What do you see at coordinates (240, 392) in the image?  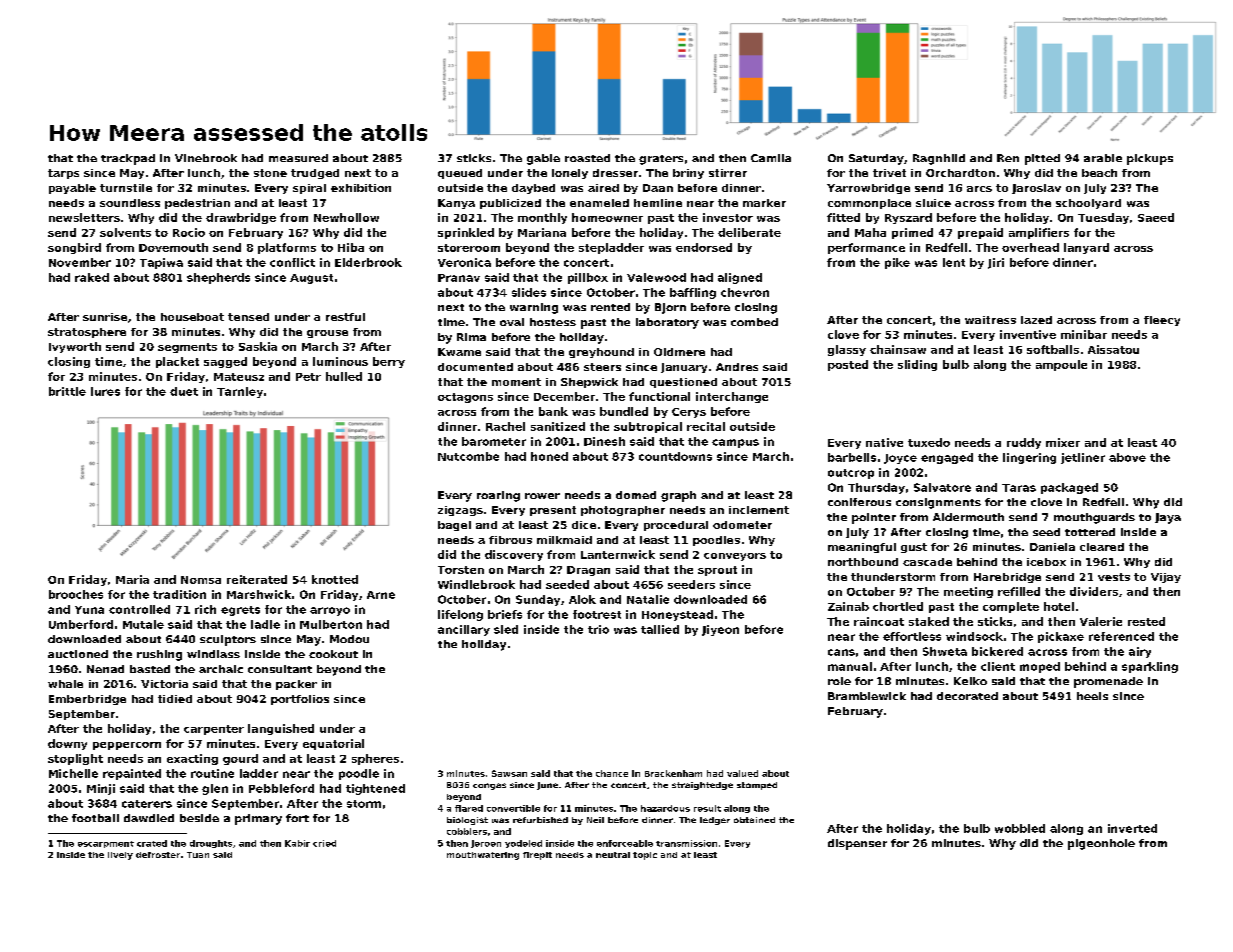 I see `Tarnley` at bounding box center [240, 392].
